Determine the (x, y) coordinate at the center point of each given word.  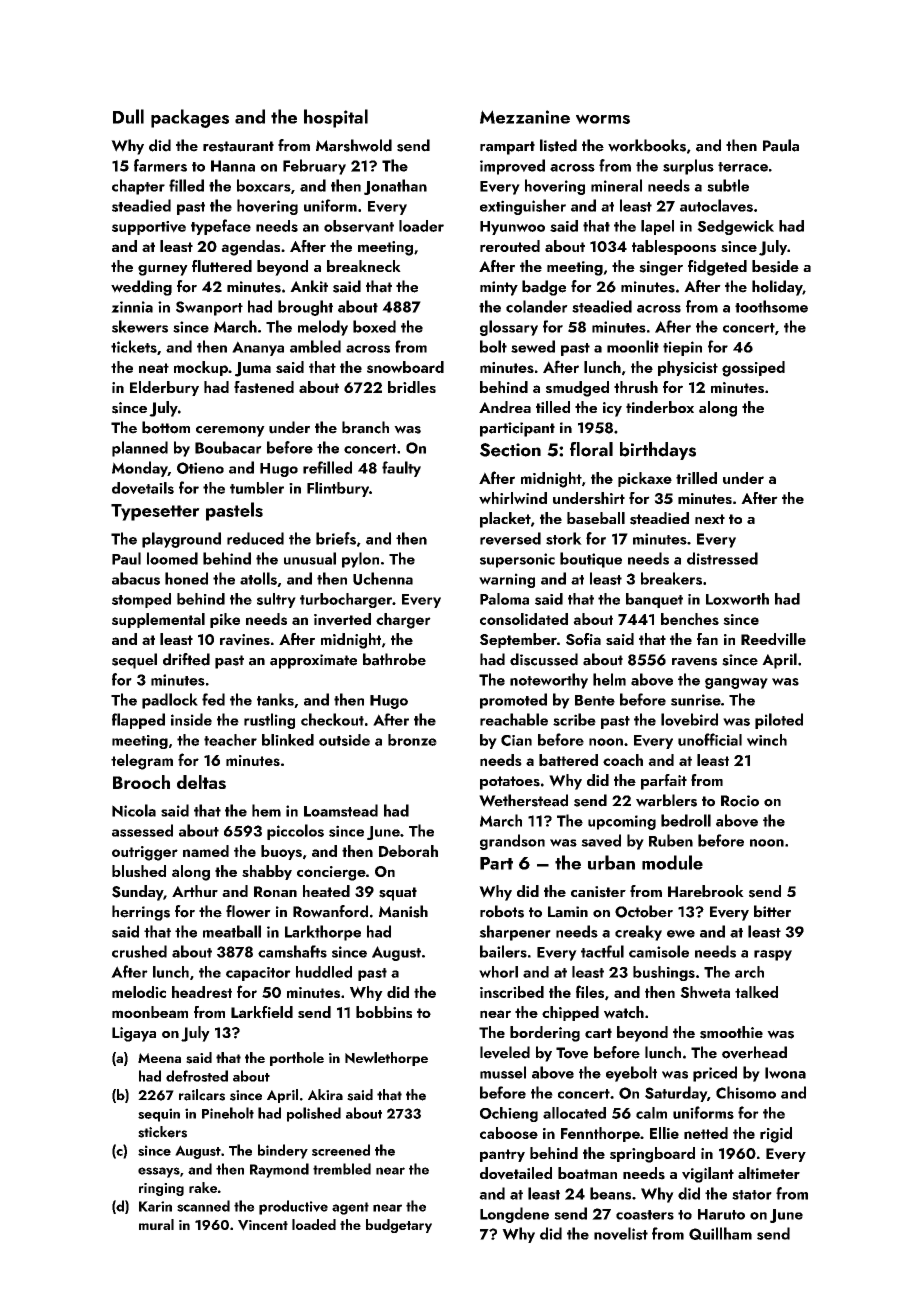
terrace (743, 167)
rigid (776, 1135)
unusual (310, 558)
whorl (498, 972)
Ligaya (134, 1034)
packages (190, 118)
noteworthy (549, 681)
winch (767, 740)
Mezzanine (525, 117)
